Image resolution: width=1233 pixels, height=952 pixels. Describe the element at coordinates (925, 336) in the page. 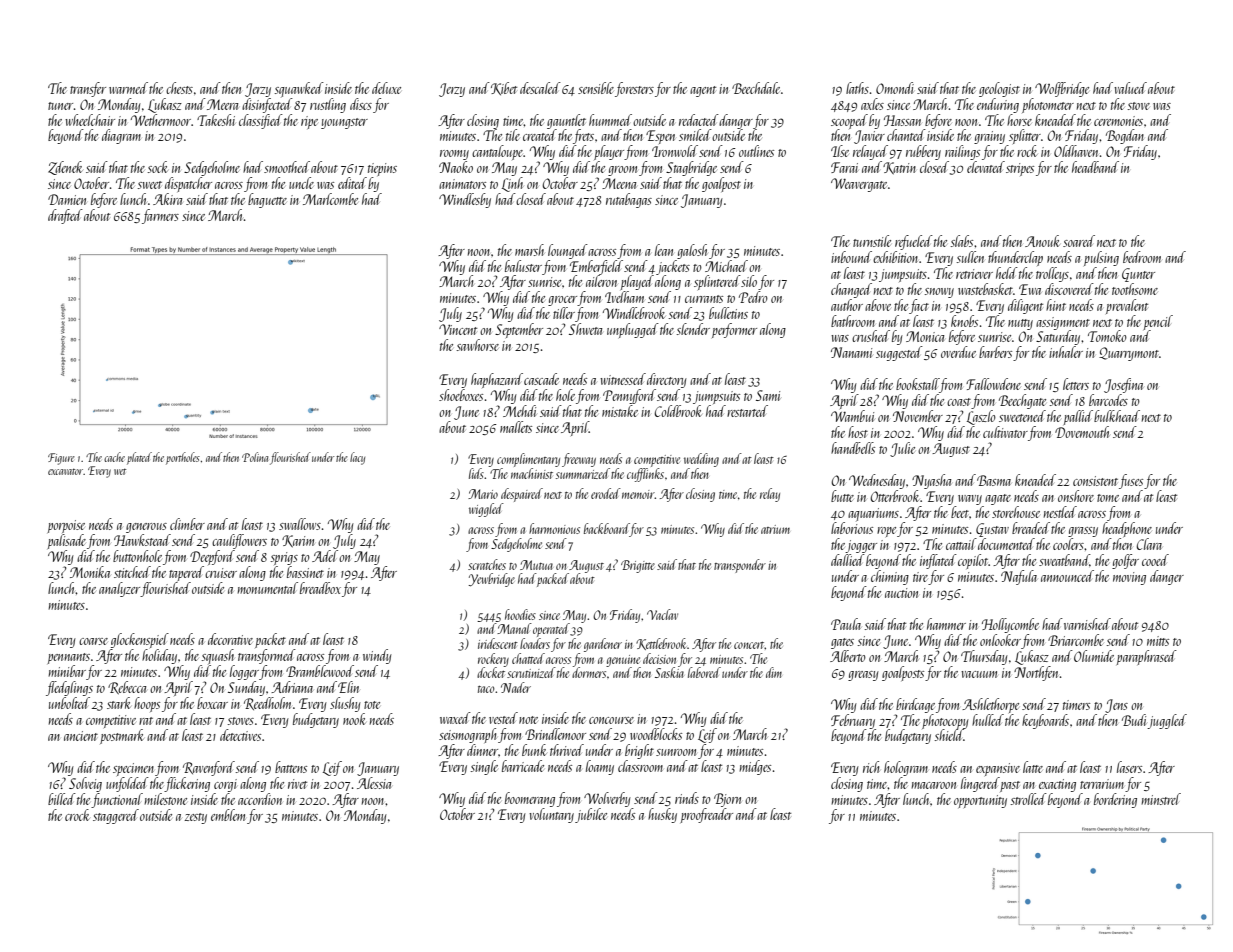

I see `Monica` at that location.
